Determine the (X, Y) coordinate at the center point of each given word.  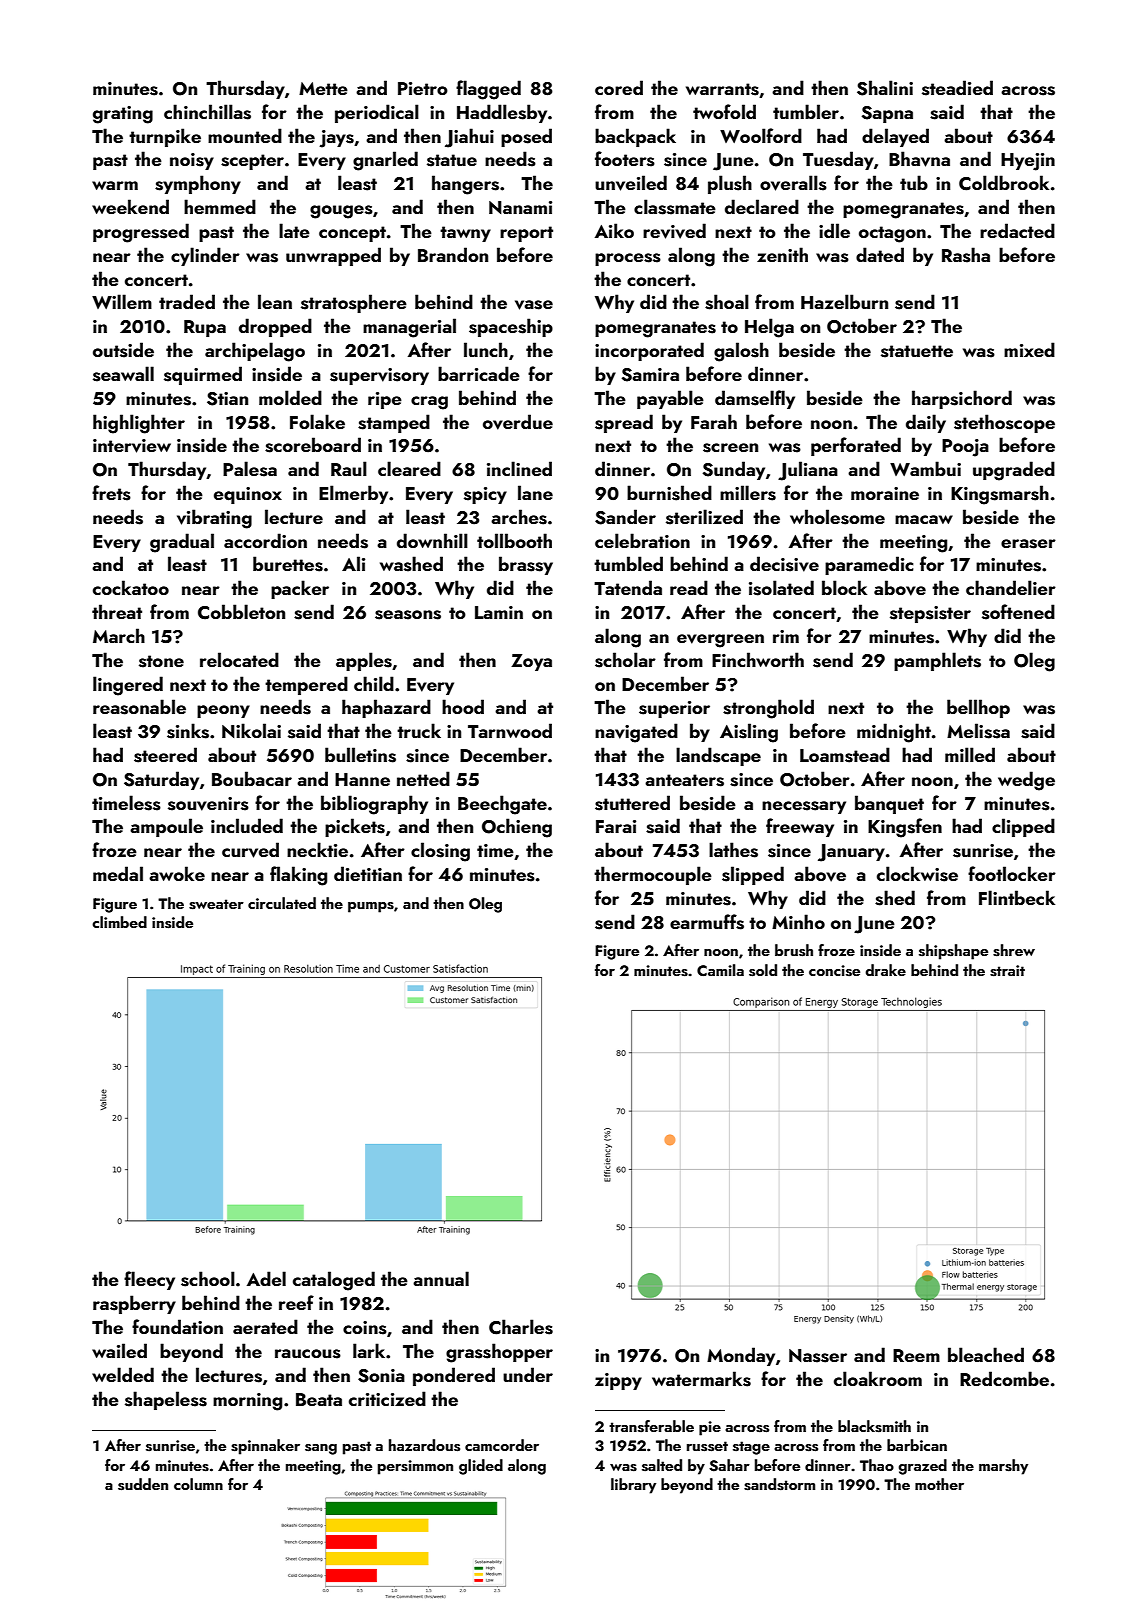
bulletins (360, 755)
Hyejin (1028, 162)
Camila (720, 970)
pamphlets (937, 661)
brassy (526, 565)
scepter (252, 162)
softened (1018, 612)
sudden (143, 1484)
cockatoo (131, 587)
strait (1007, 971)
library (633, 1486)
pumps (371, 907)
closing (440, 852)
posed (526, 137)
